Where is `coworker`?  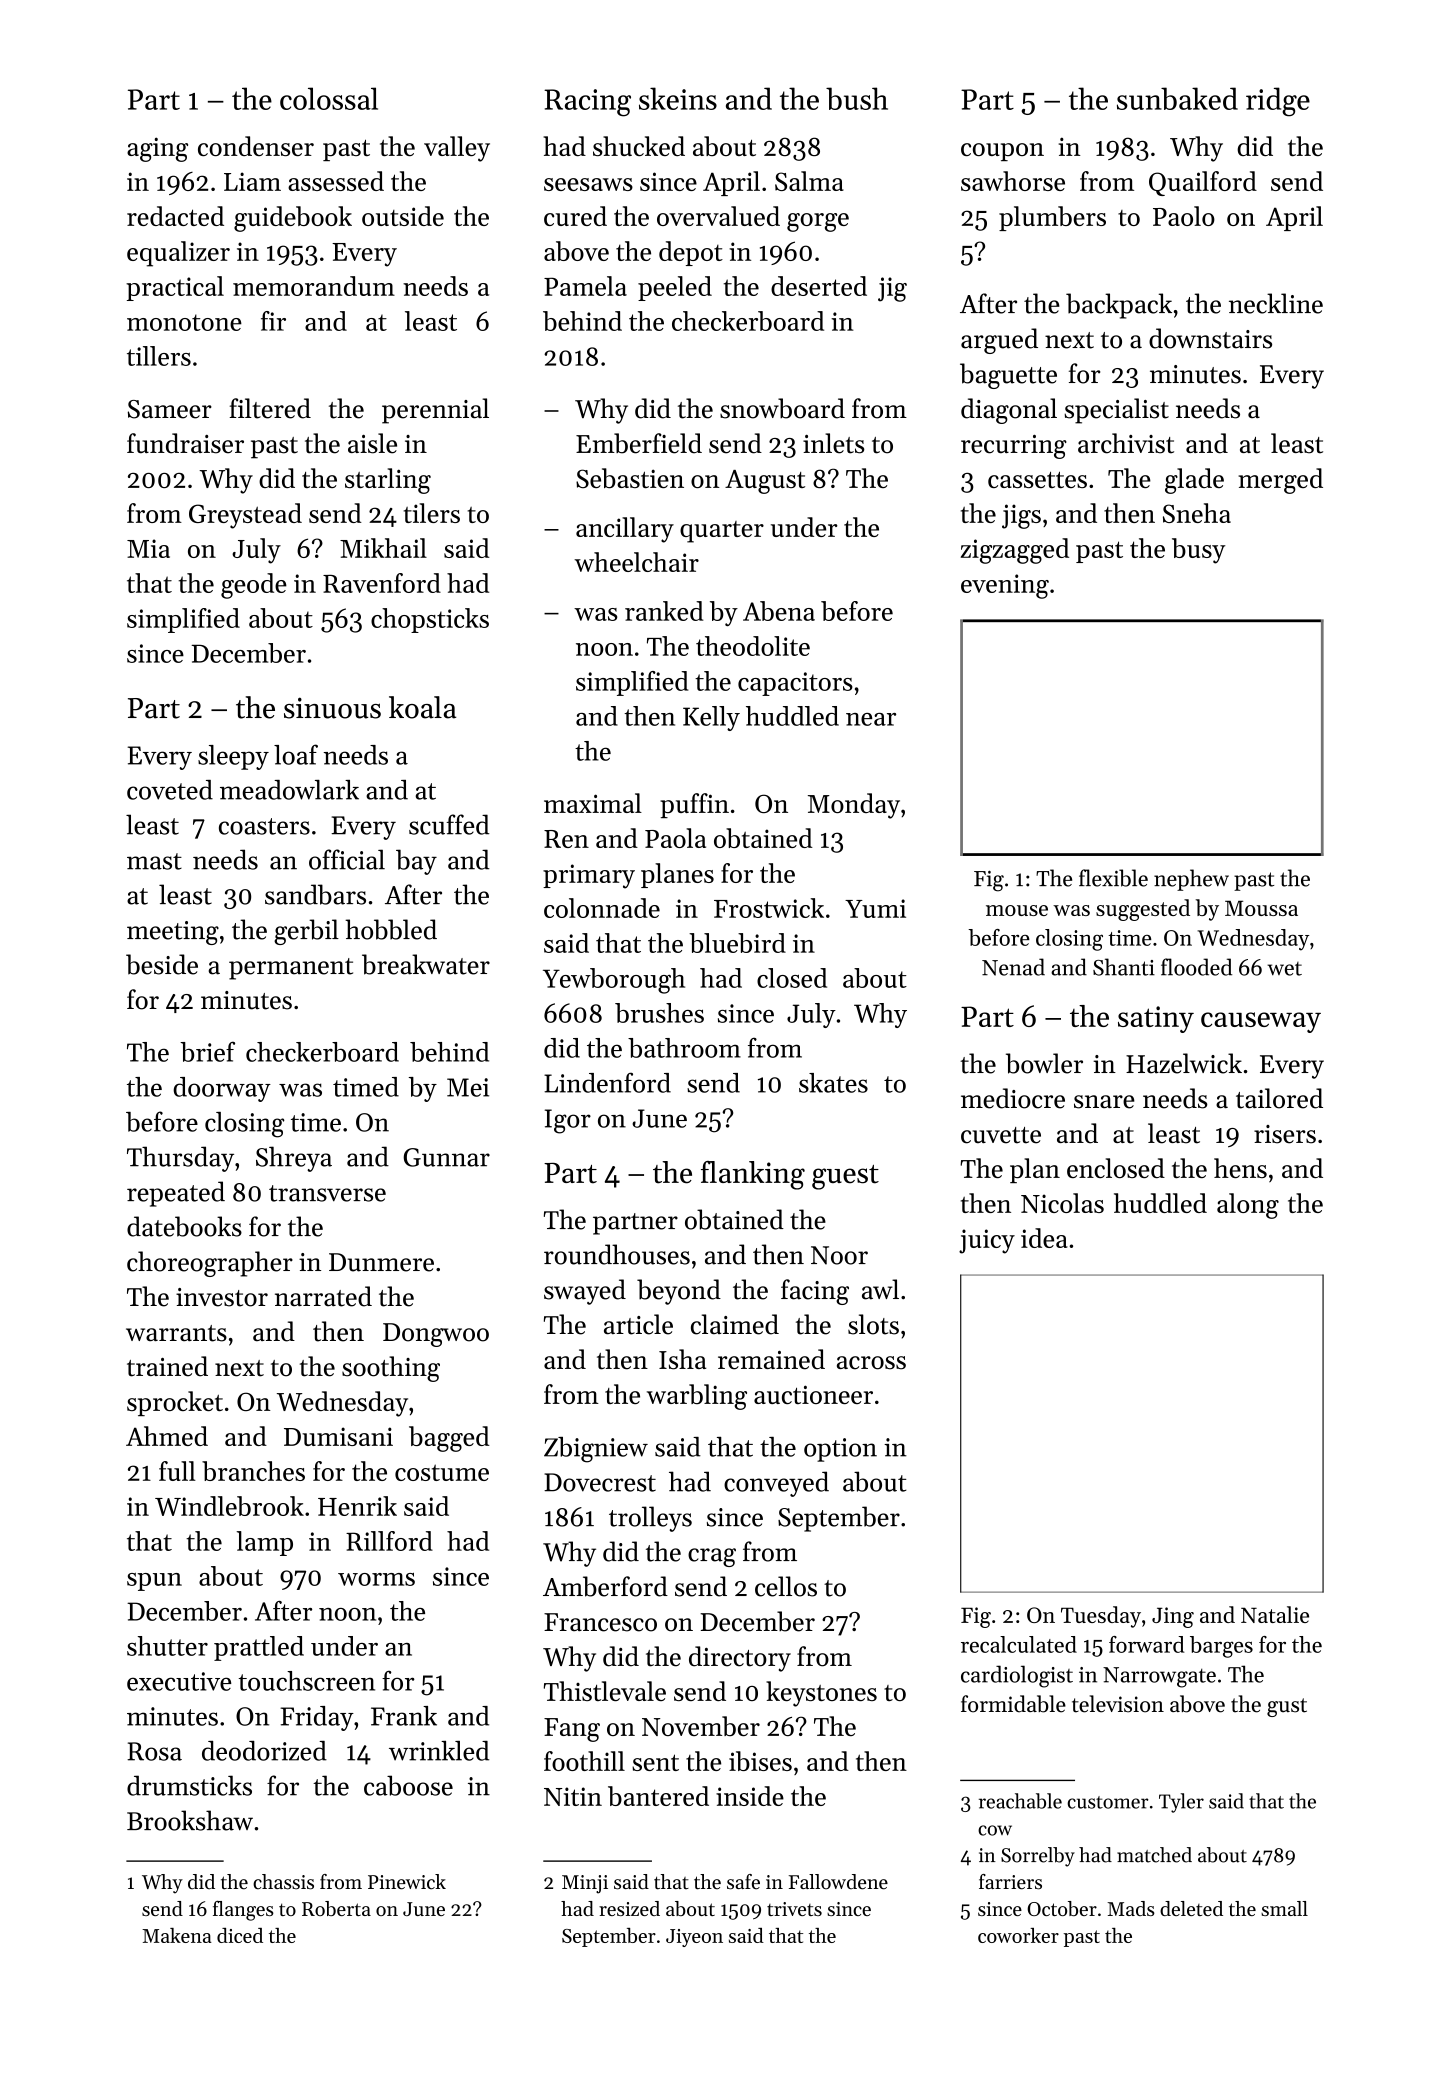
coworker is located at coordinates (1018, 1935).
